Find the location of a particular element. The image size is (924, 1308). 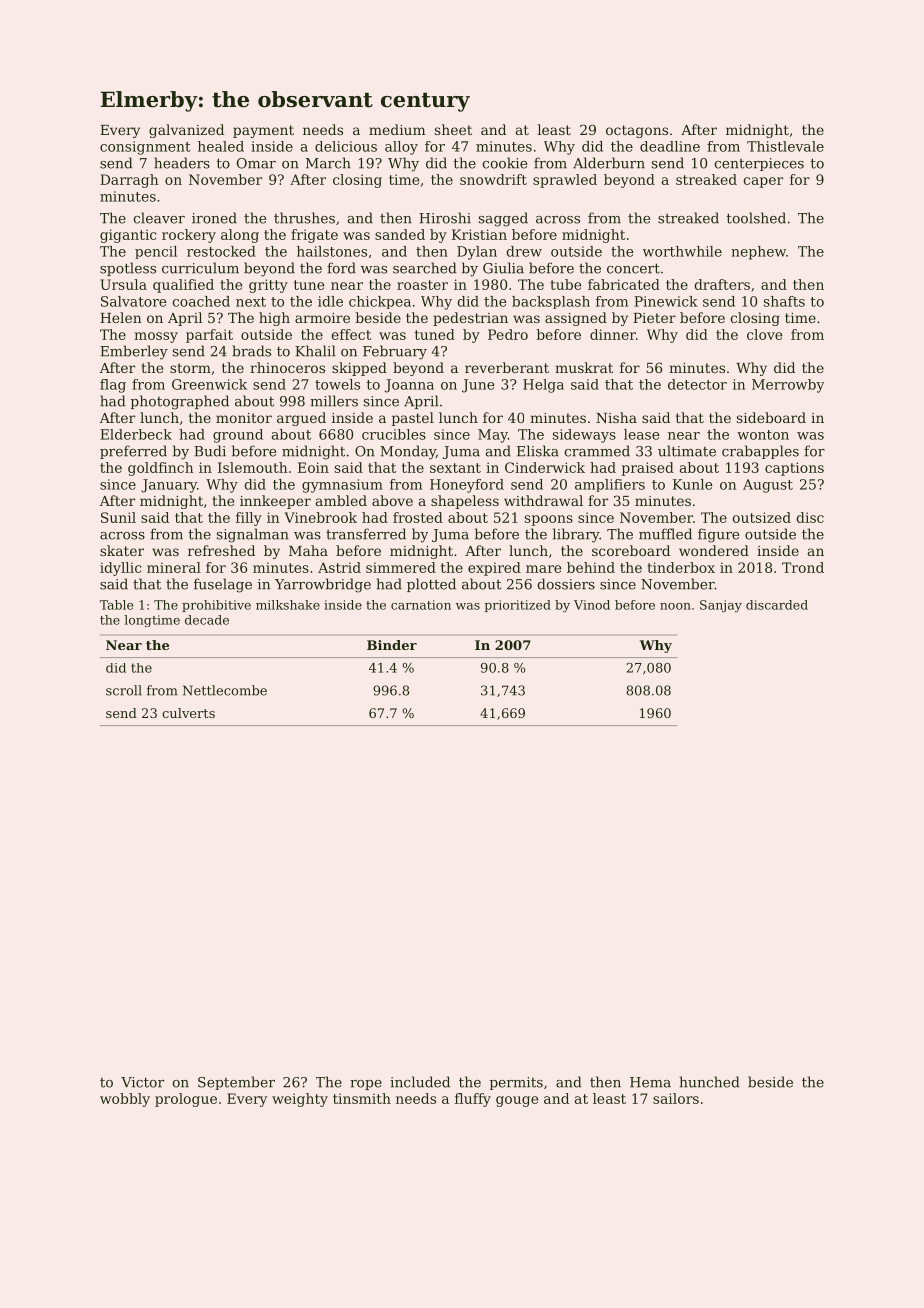

detector is located at coordinates (697, 384).
